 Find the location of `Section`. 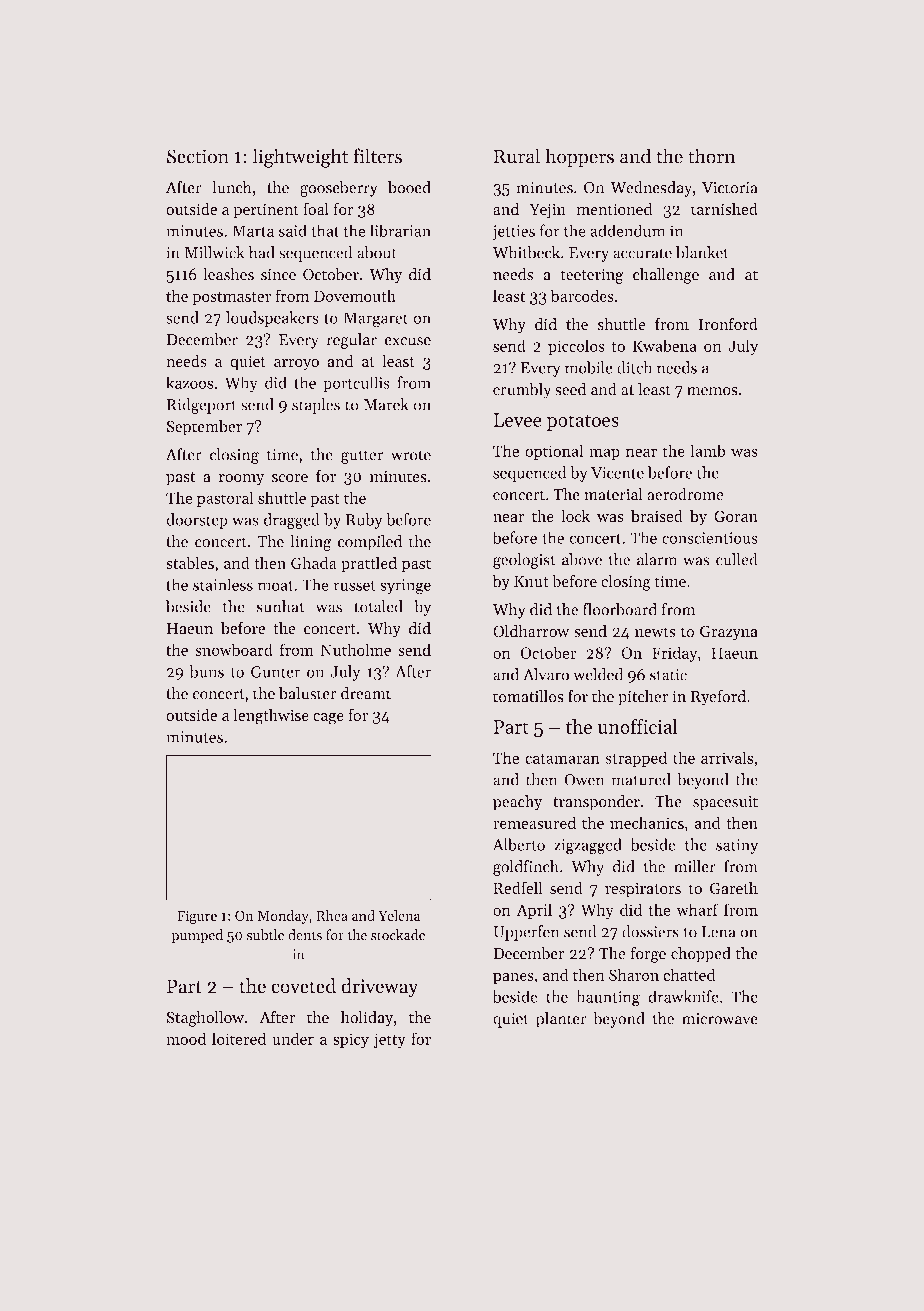

Section is located at coordinates (198, 156).
